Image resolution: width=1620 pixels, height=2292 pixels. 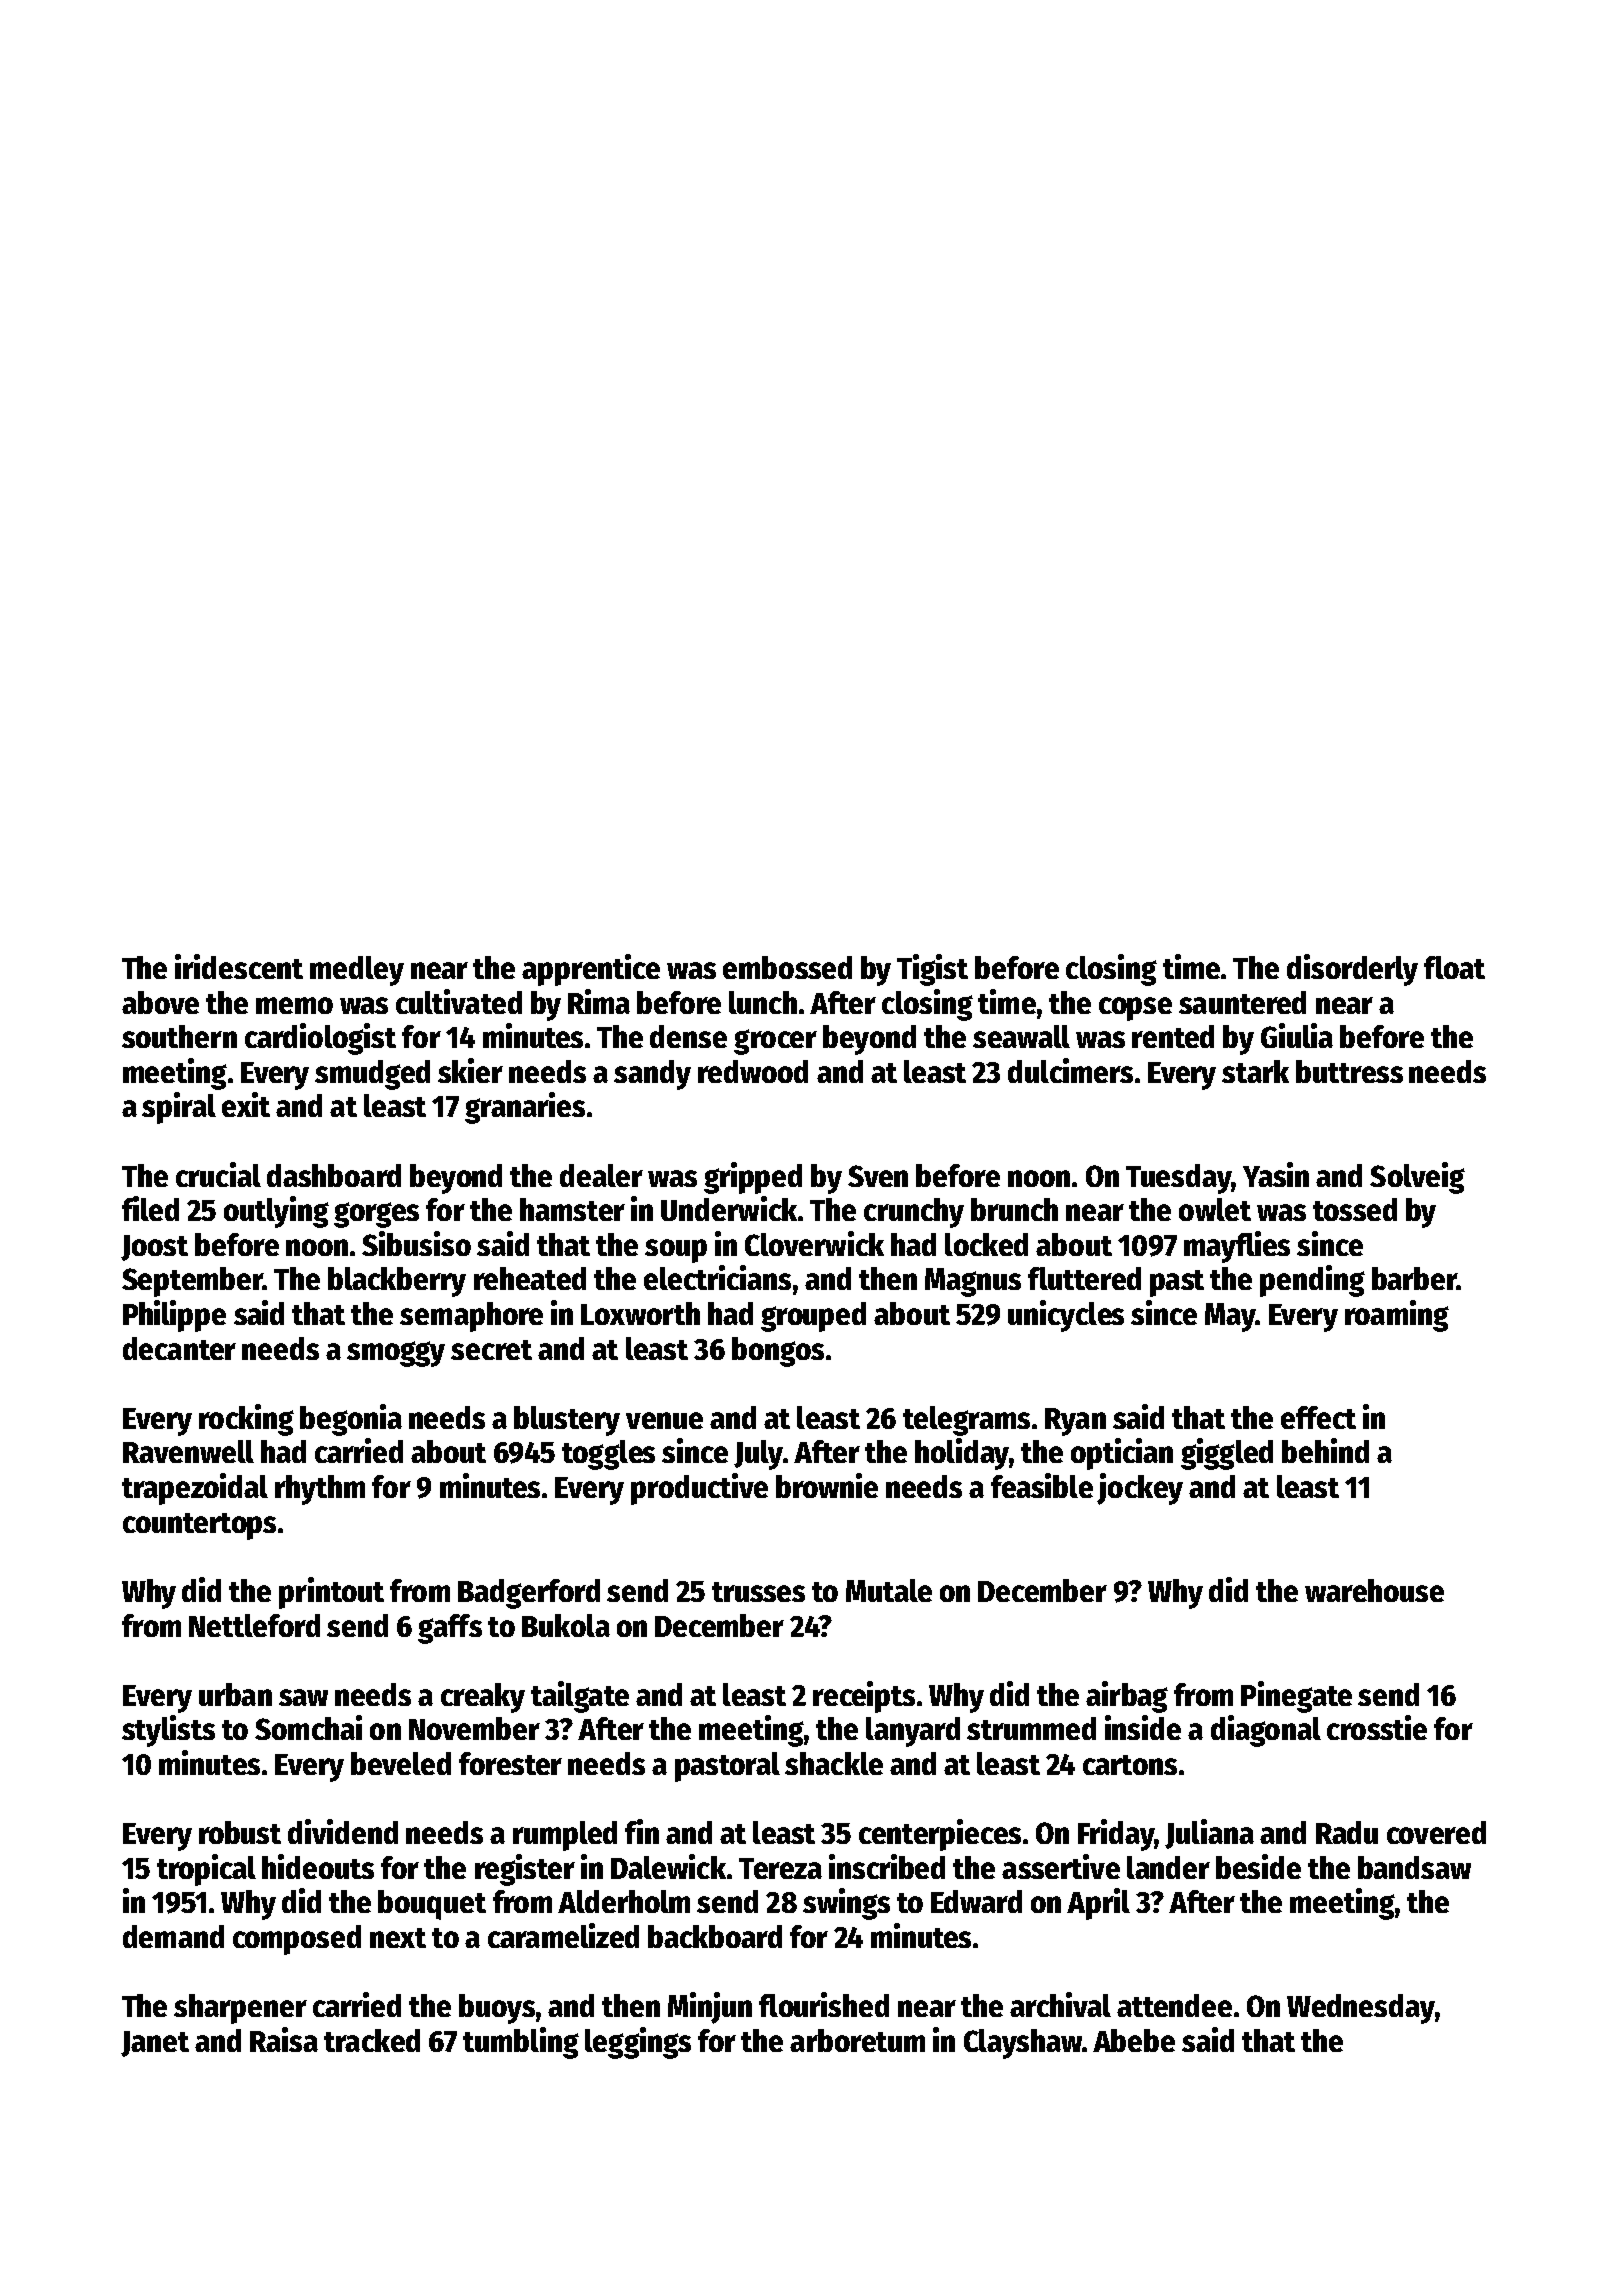 What do you see at coordinates (566, 1625) in the page?
I see `Bukola` at bounding box center [566, 1625].
